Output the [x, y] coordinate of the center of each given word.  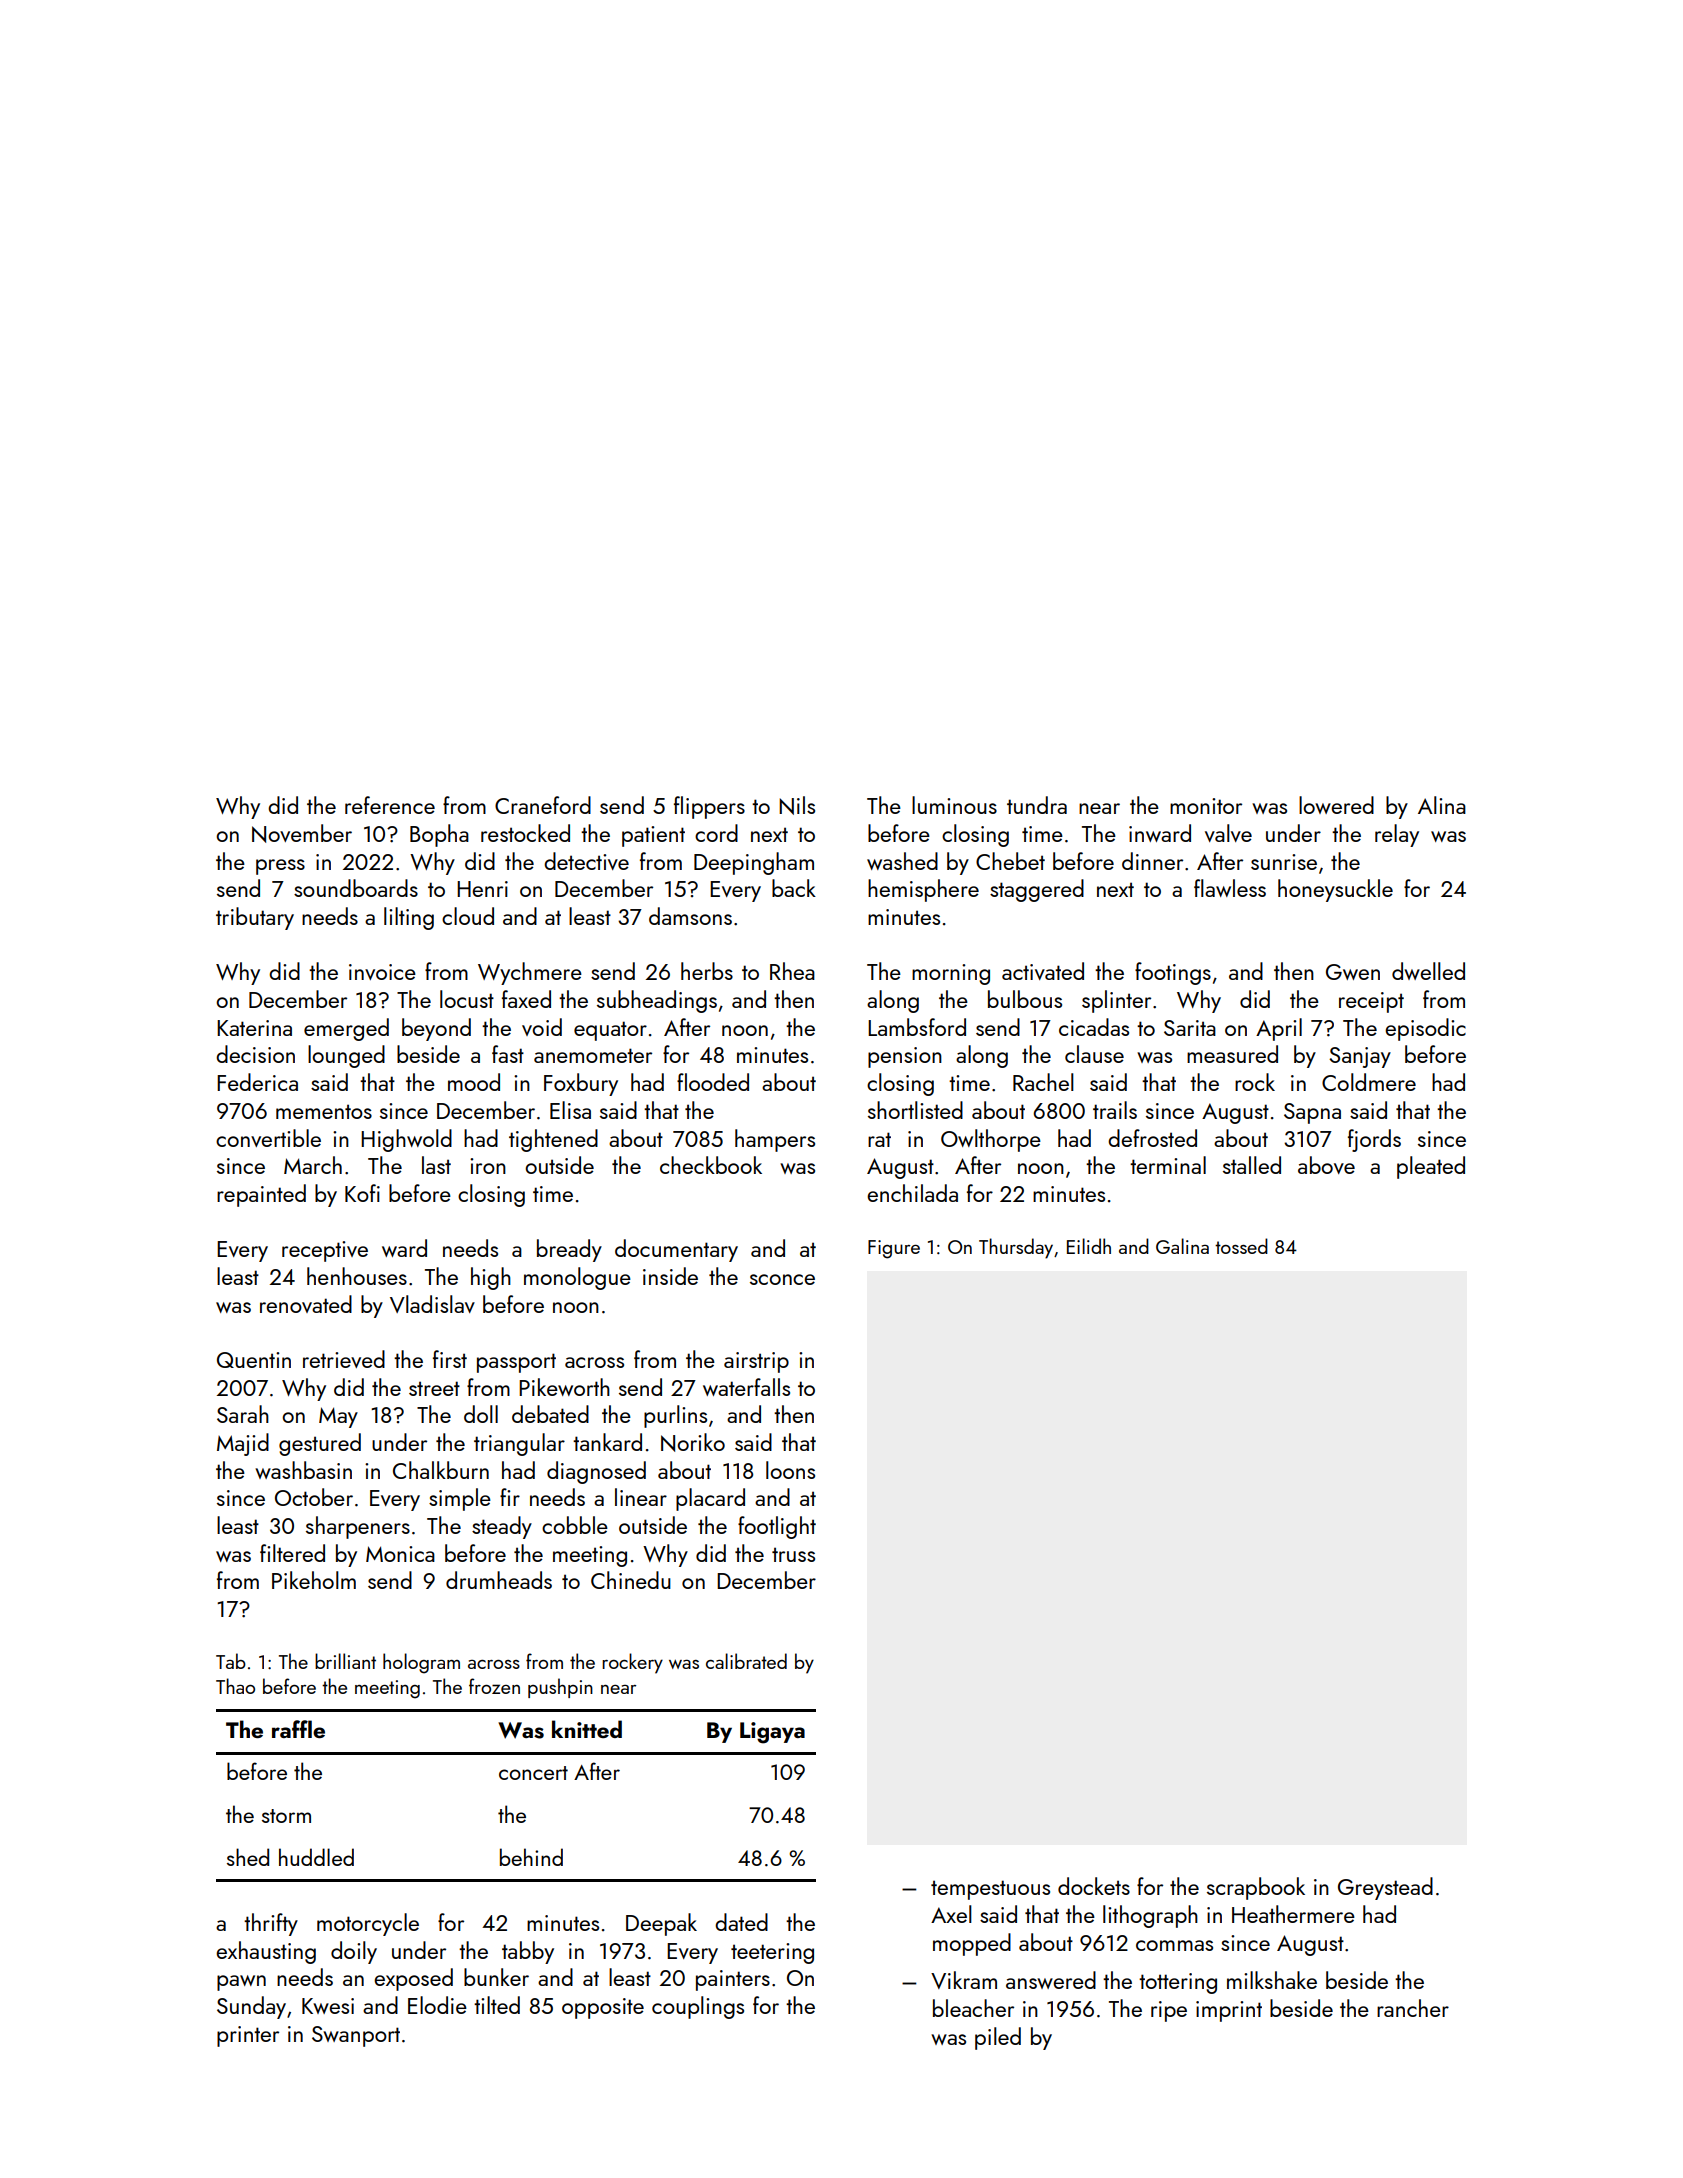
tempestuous [990, 1890]
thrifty [271, 1924]
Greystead [1385, 1888]
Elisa [570, 1110]
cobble [575, 1525]
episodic [1425, 1029]
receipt [1371, 1002]
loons [790, 1470]
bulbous [1025, 999]
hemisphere [923, 890]
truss [793, 1554]
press [280, 867]
